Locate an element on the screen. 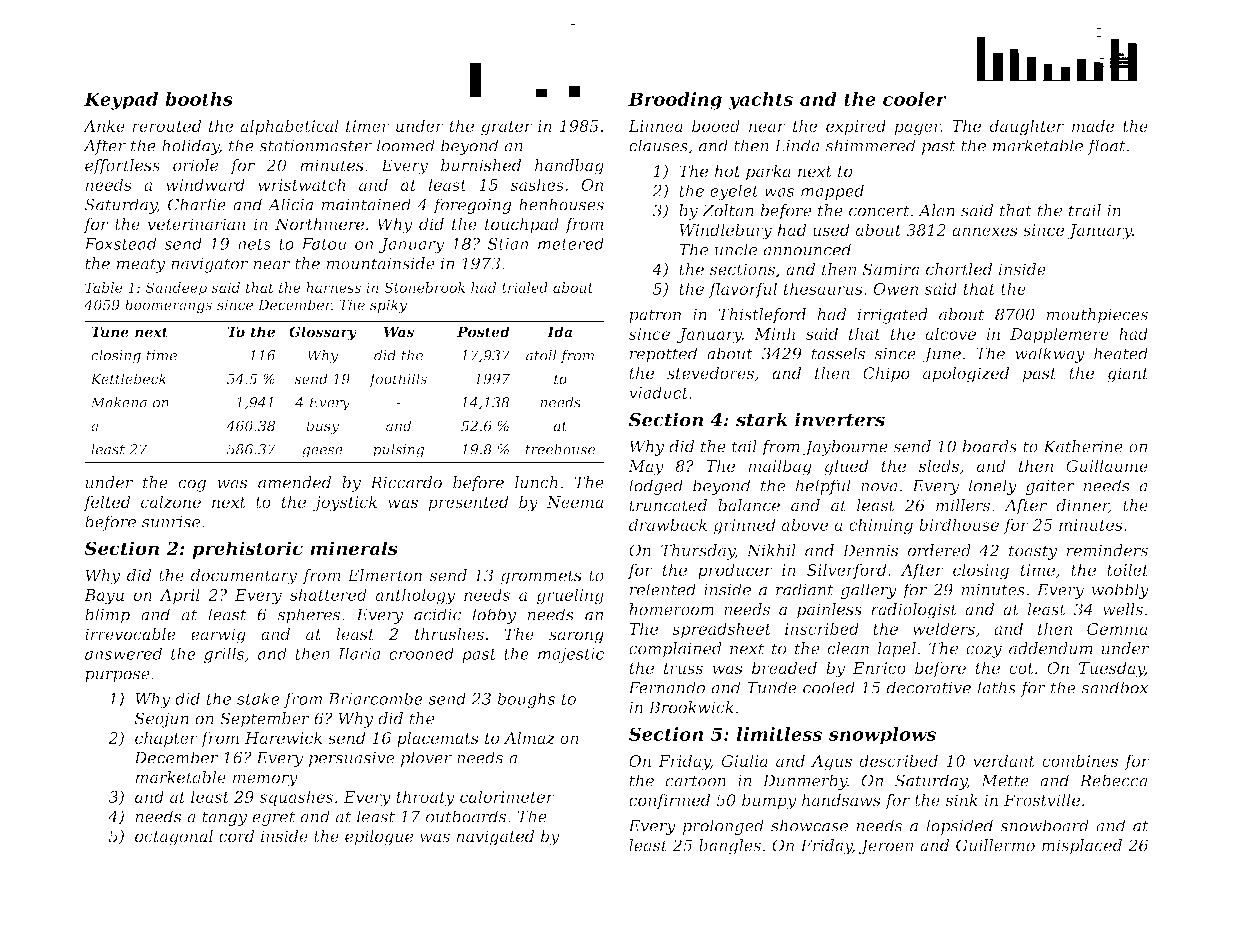  felted is located at coordinates (106, 503).
